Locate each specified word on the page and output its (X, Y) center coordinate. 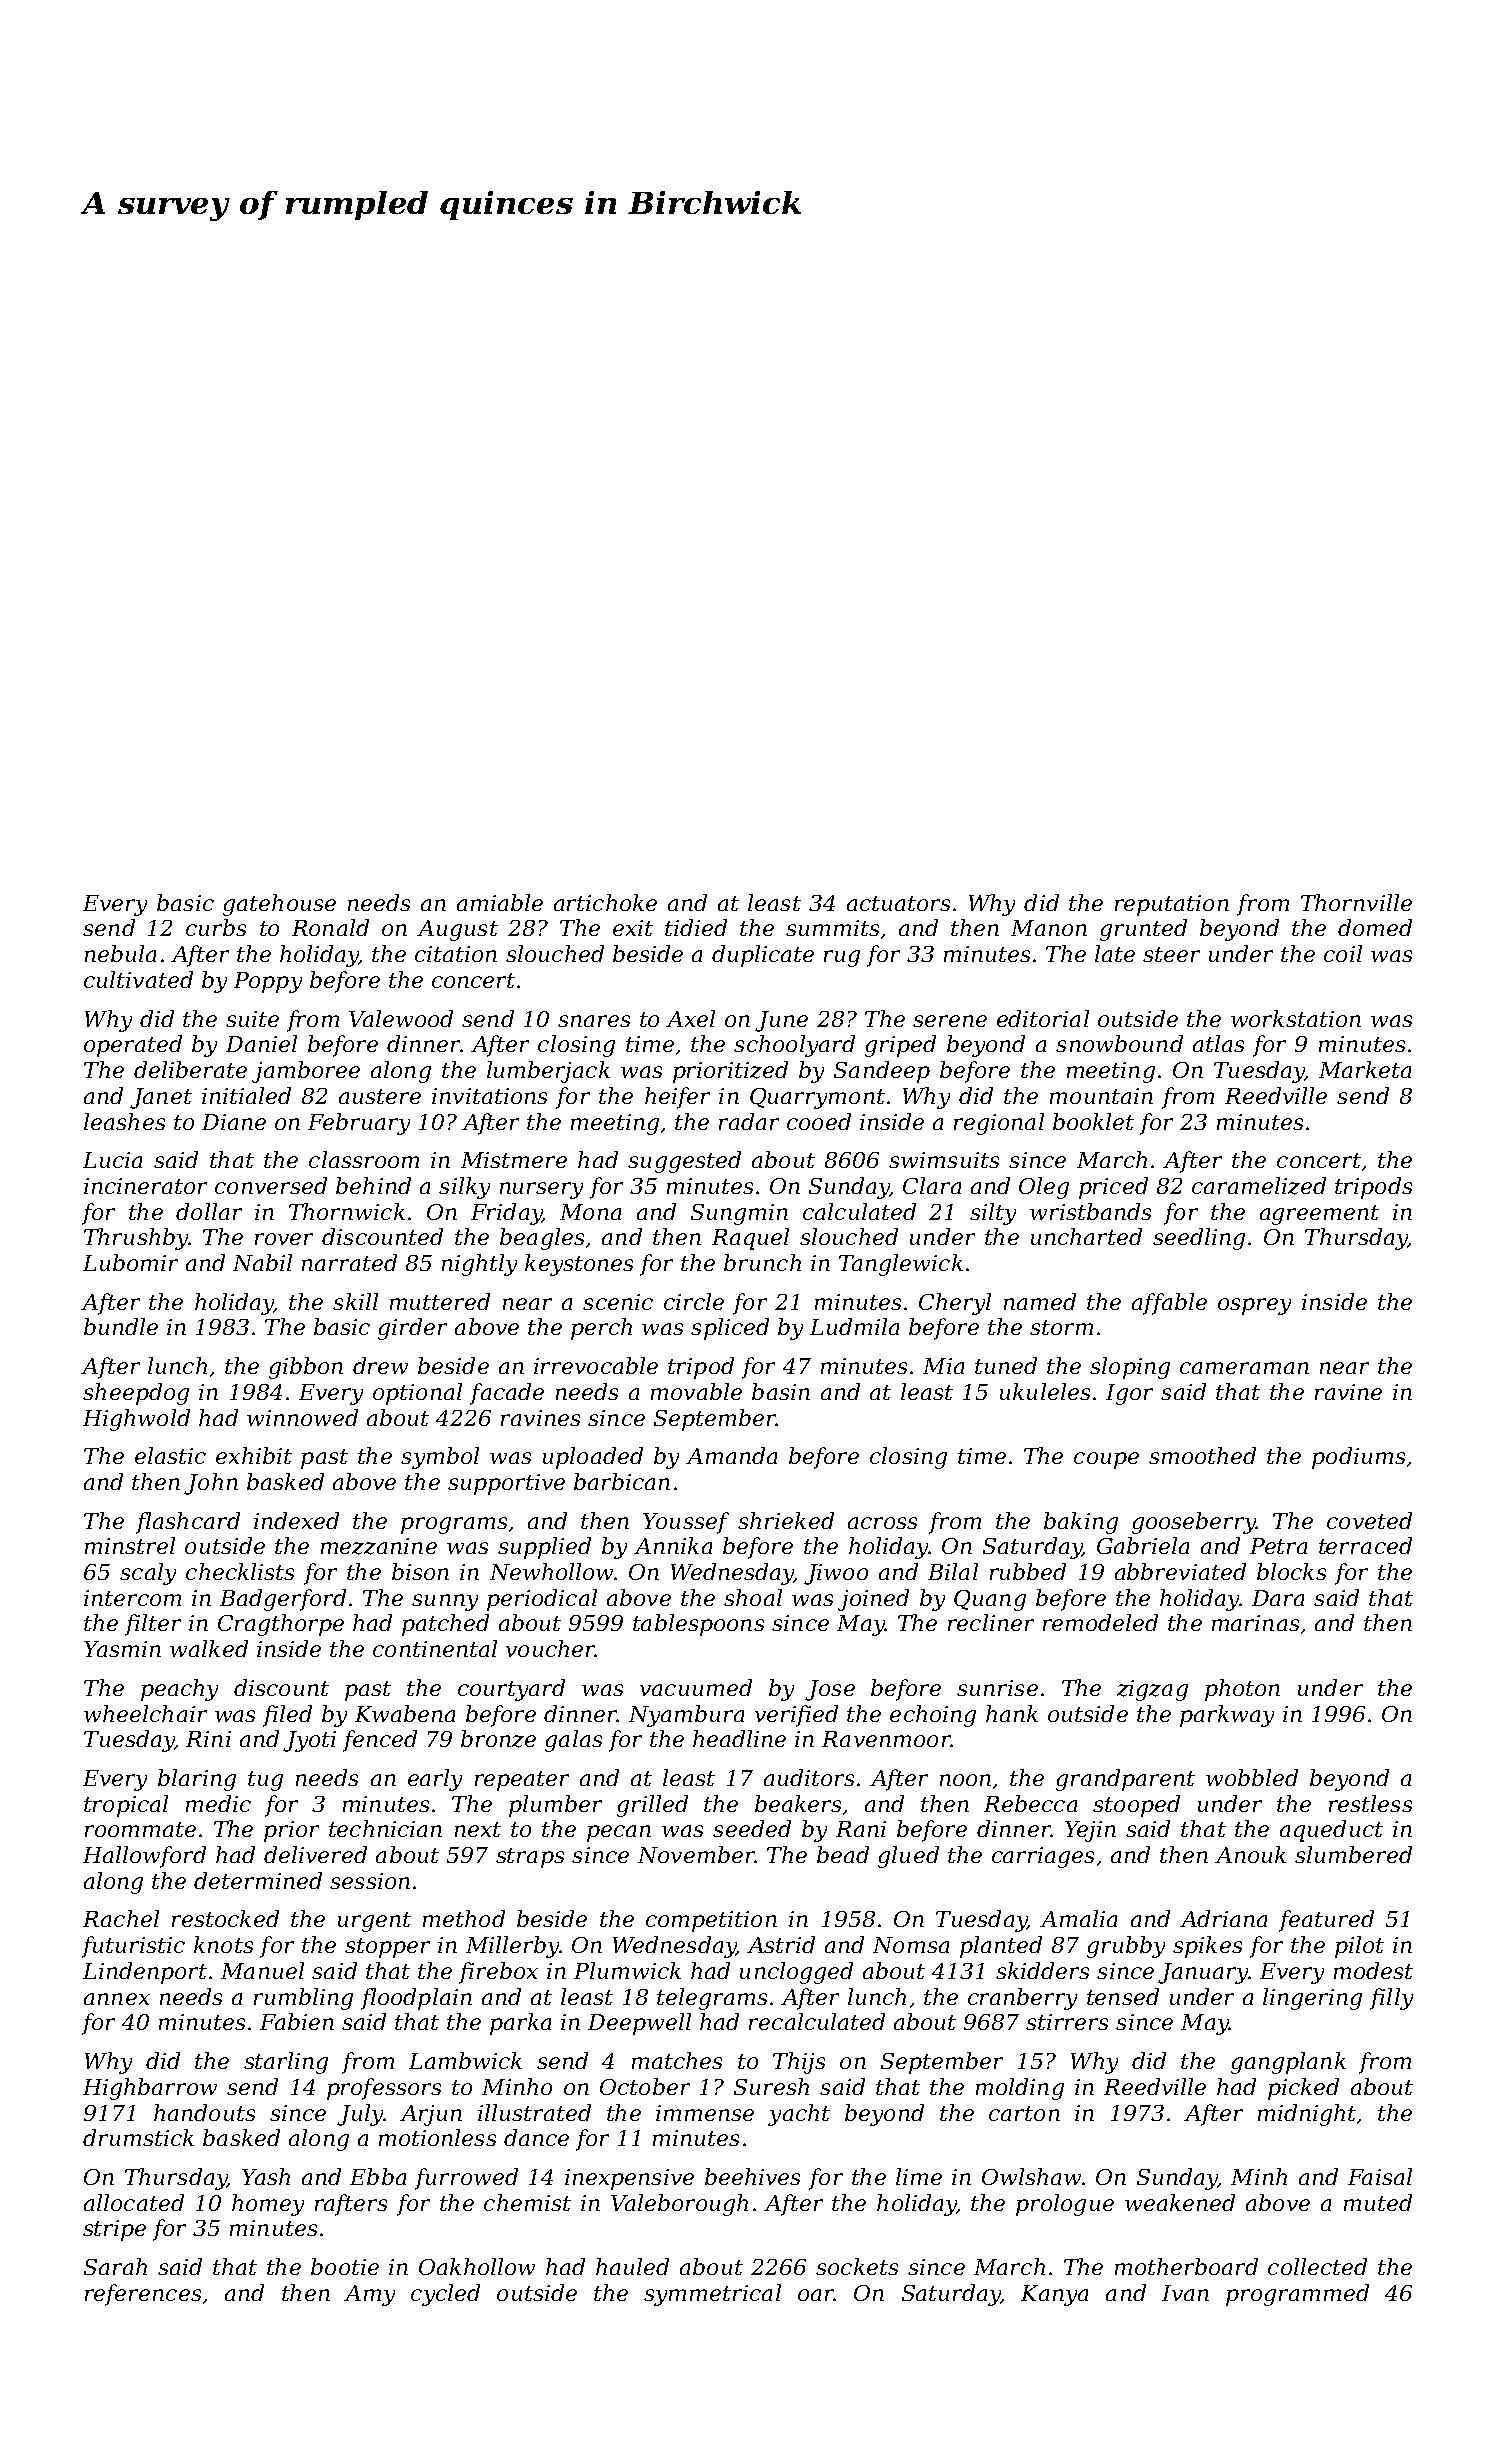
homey (268, 2205)
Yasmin (122, 1649)
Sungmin (739, 1214)
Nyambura (686, 1716)
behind (373, 1185)
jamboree (306, 1072)
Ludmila (854, 1326)
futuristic (133, 1947)
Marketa (1365, 1069)
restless (1370, 1803)
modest (1373, 1970)
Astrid (781, 1944)
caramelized (1259, 1186)
